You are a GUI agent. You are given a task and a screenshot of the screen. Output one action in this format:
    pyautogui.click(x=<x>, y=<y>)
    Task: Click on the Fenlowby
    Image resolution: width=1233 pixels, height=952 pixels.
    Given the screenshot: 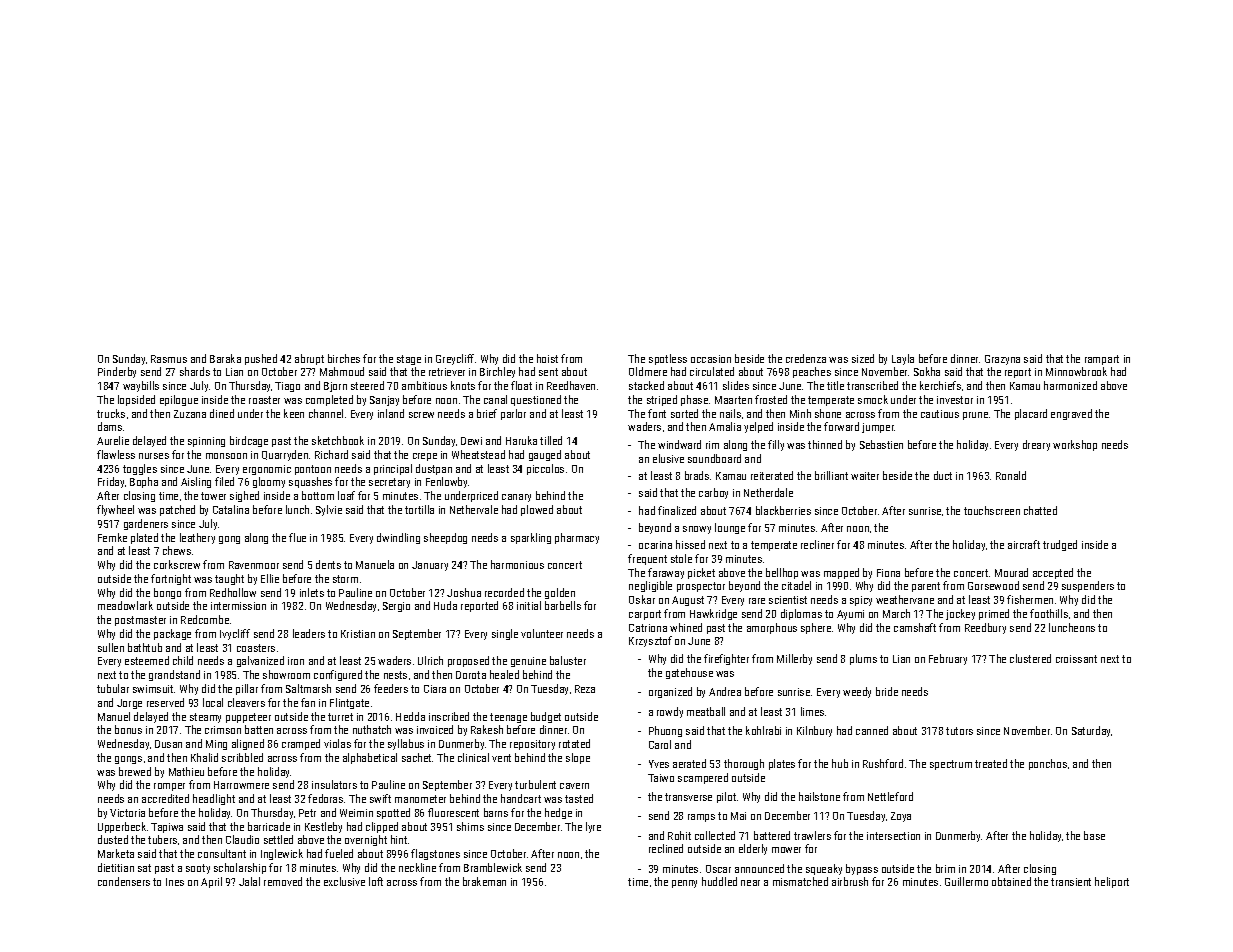 What is the action you would take?
    pyautogui.click(x=446, y=482)
